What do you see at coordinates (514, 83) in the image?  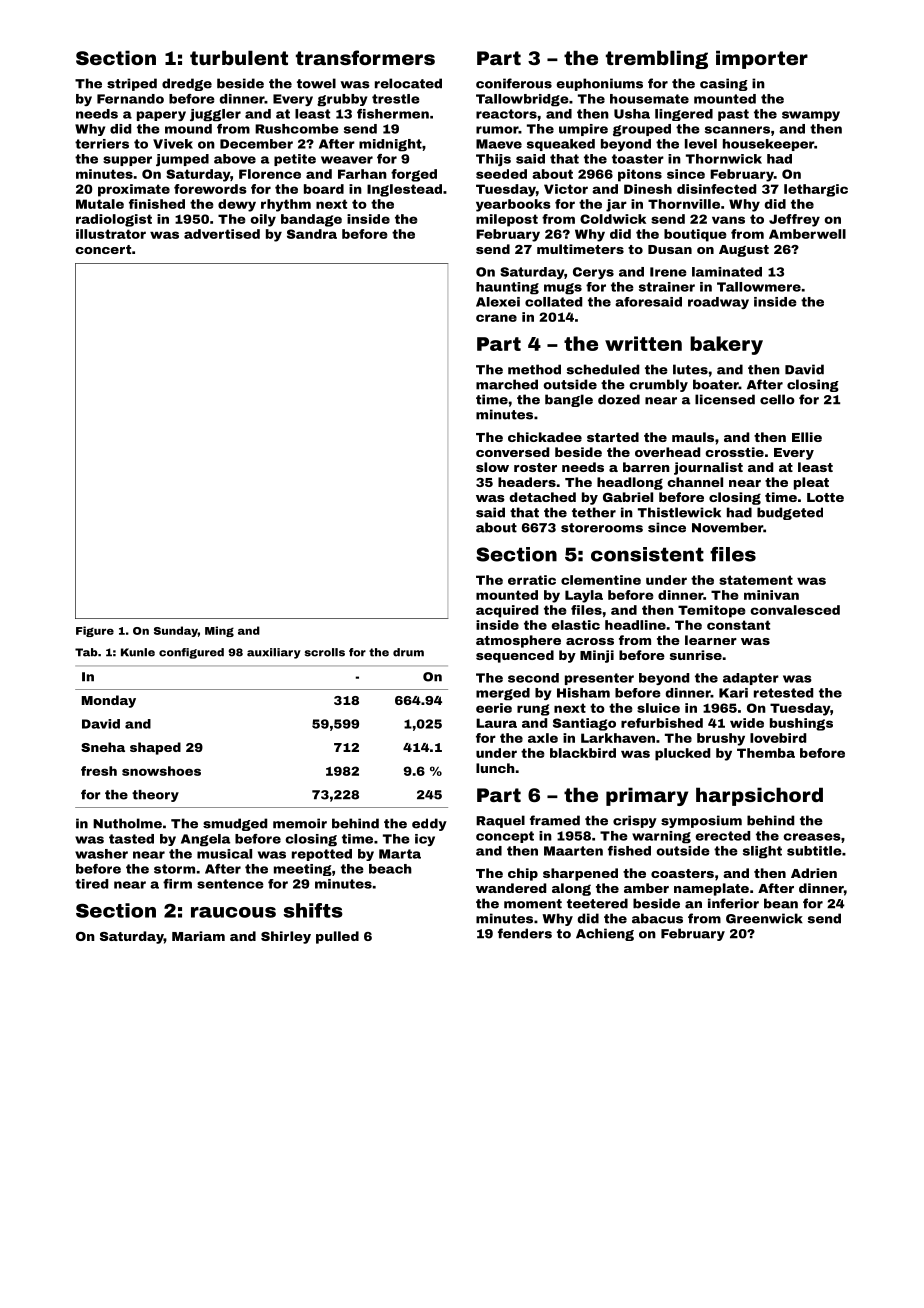 I see `coniferous` at bounding box center [514, 83].
